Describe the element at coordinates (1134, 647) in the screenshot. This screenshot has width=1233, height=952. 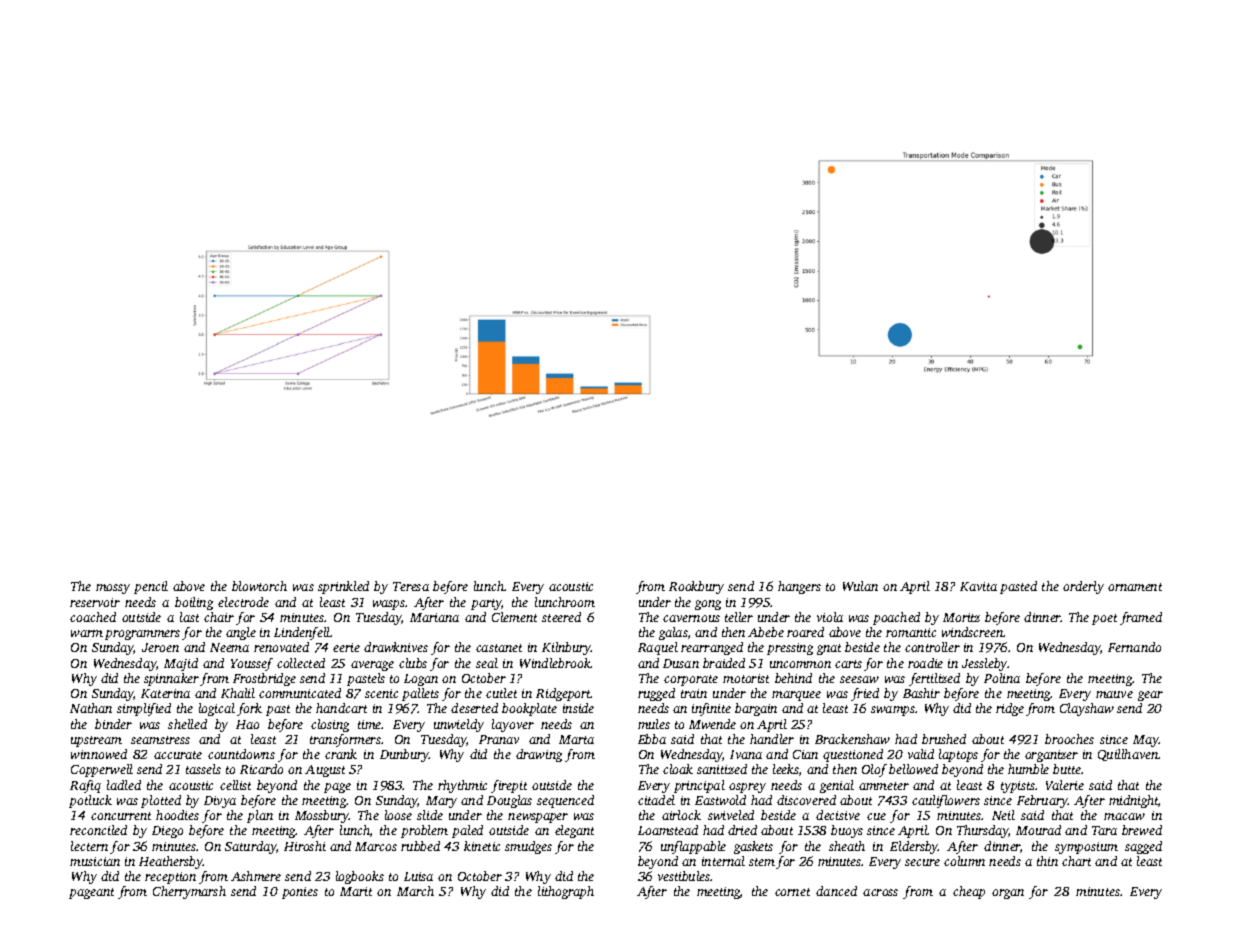
I see `Fernando` at that location.
